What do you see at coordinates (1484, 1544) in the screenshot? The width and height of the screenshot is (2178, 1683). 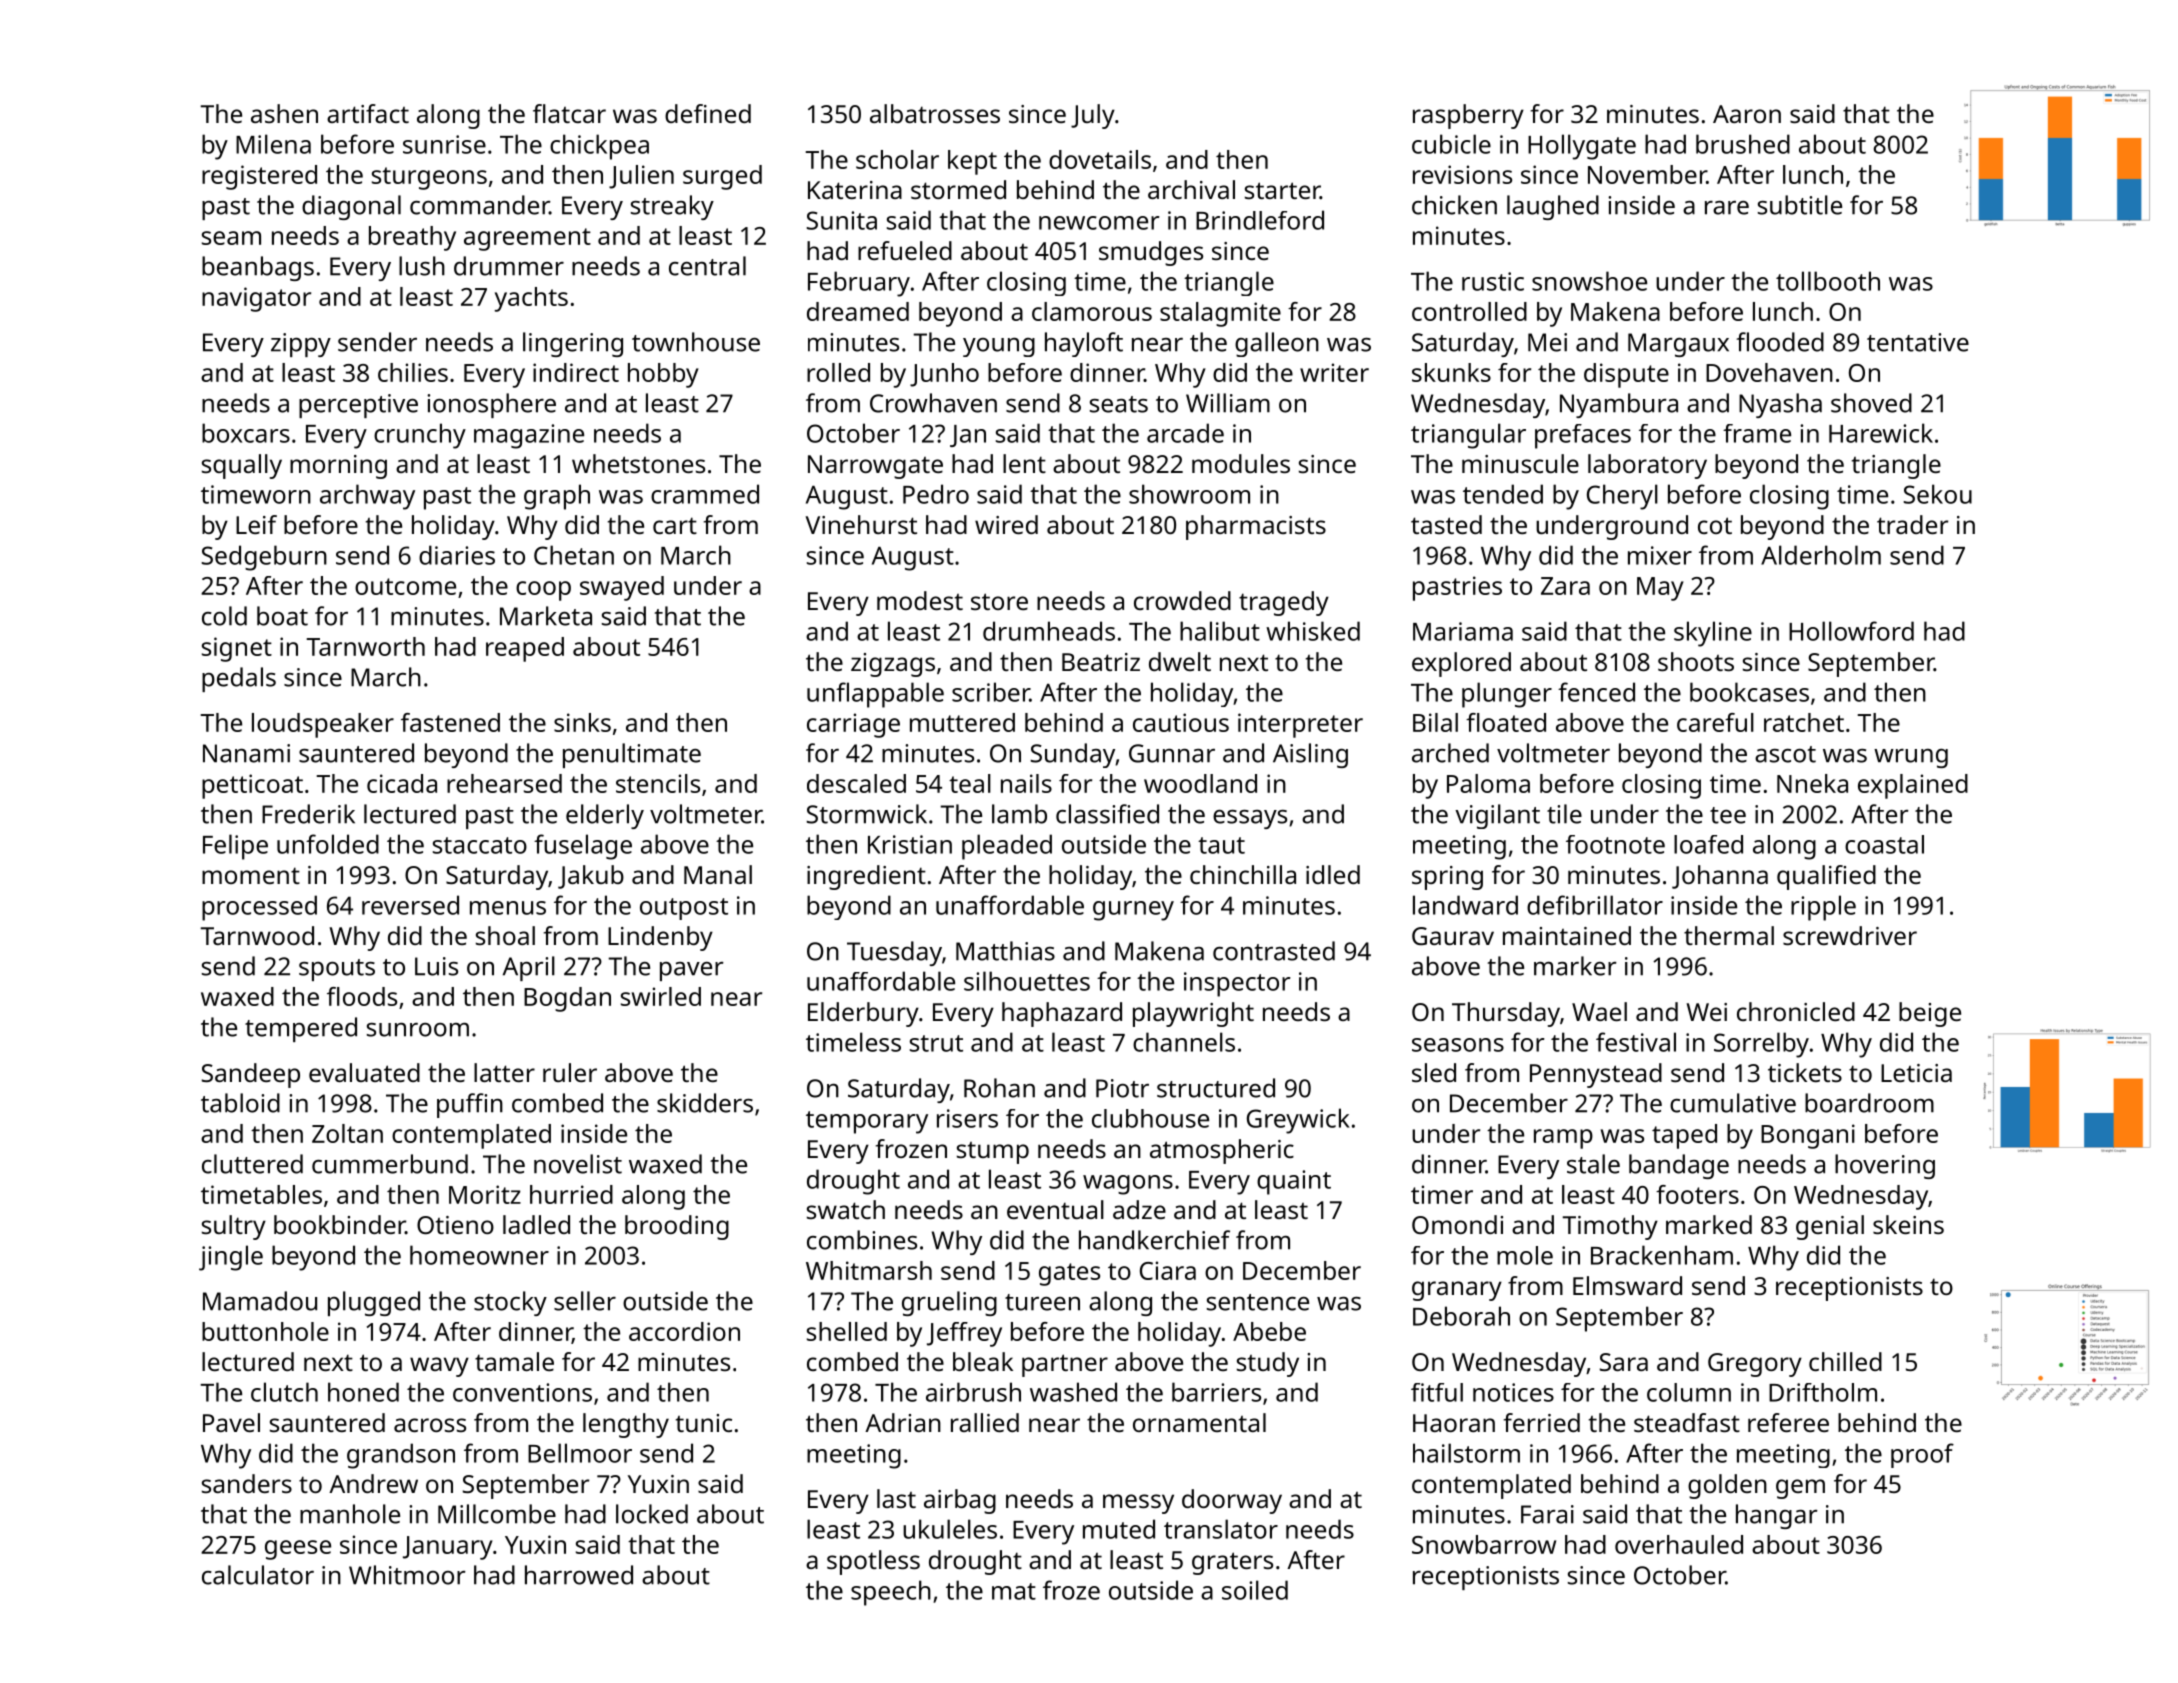 I see `Snowbarrow` at bounding box center [1484, 1544].
